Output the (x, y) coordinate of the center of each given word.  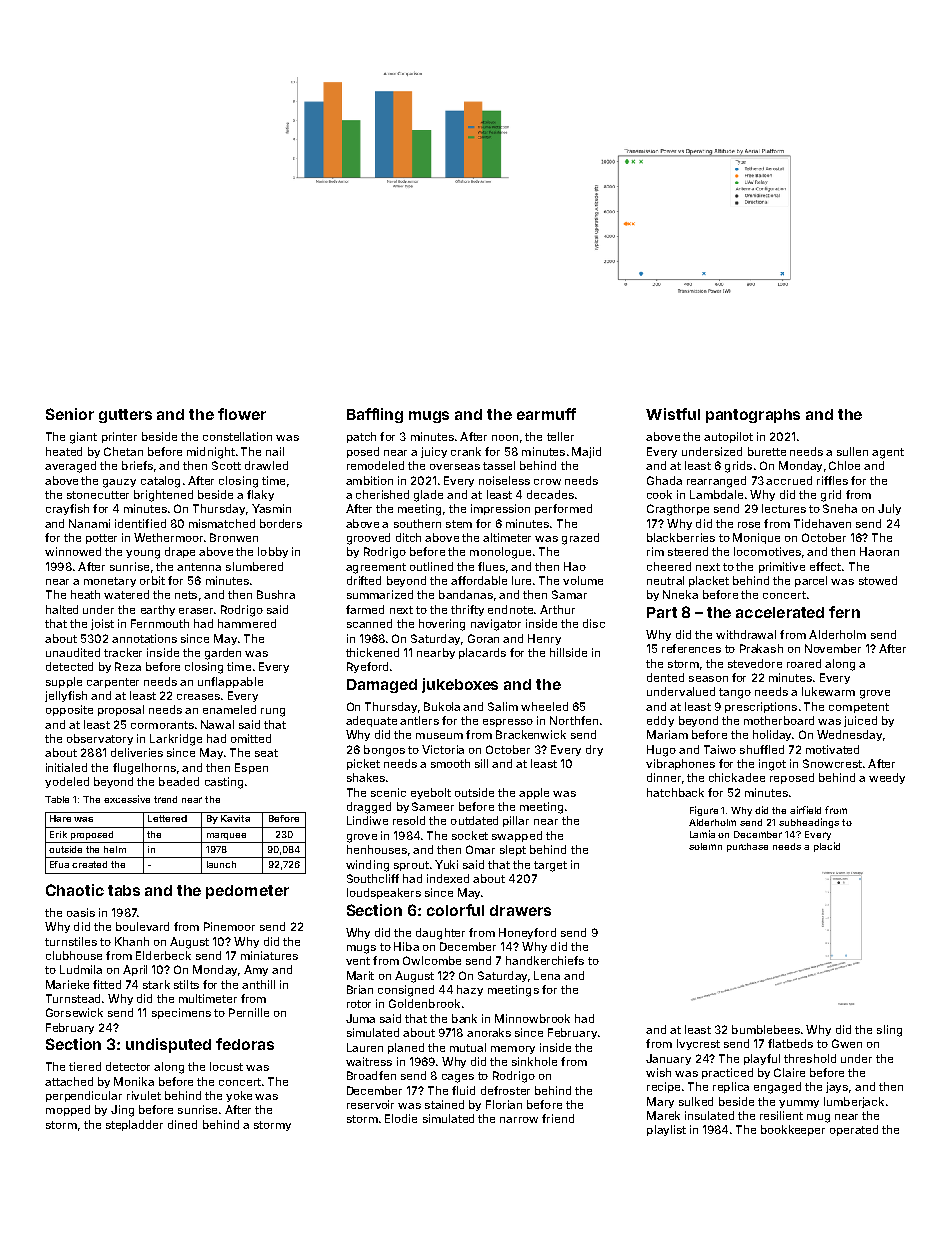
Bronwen (234, 537)
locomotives (767, 551)
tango (735, 693)
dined (182, 1124)
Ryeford (367, 667)
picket (363, 764)
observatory (100, 739)
